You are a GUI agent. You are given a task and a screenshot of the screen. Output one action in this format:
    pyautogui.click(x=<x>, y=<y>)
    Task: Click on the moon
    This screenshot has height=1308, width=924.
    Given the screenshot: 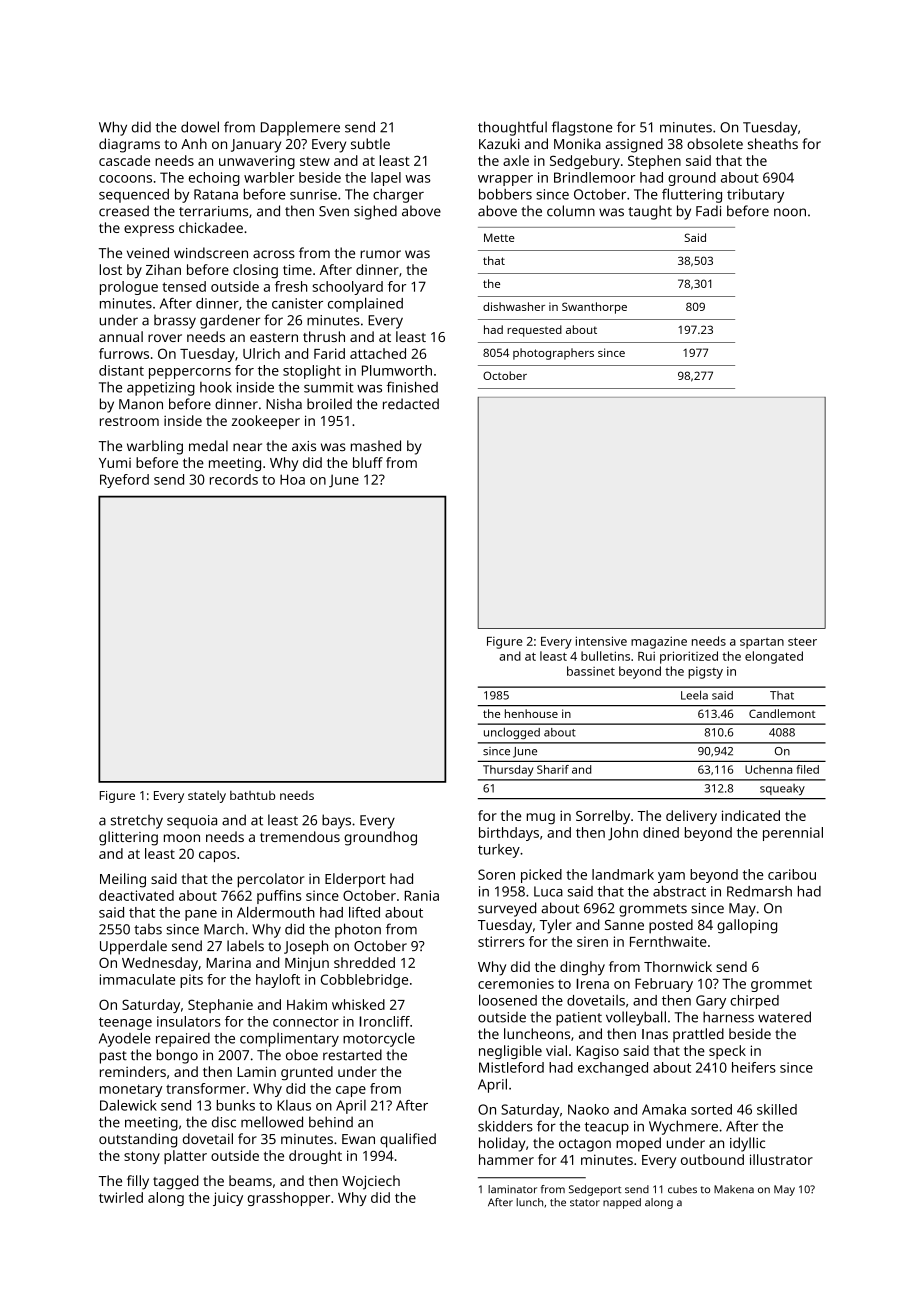 What is the action you would take?
    pyautogui.click(x=182, y=838)
